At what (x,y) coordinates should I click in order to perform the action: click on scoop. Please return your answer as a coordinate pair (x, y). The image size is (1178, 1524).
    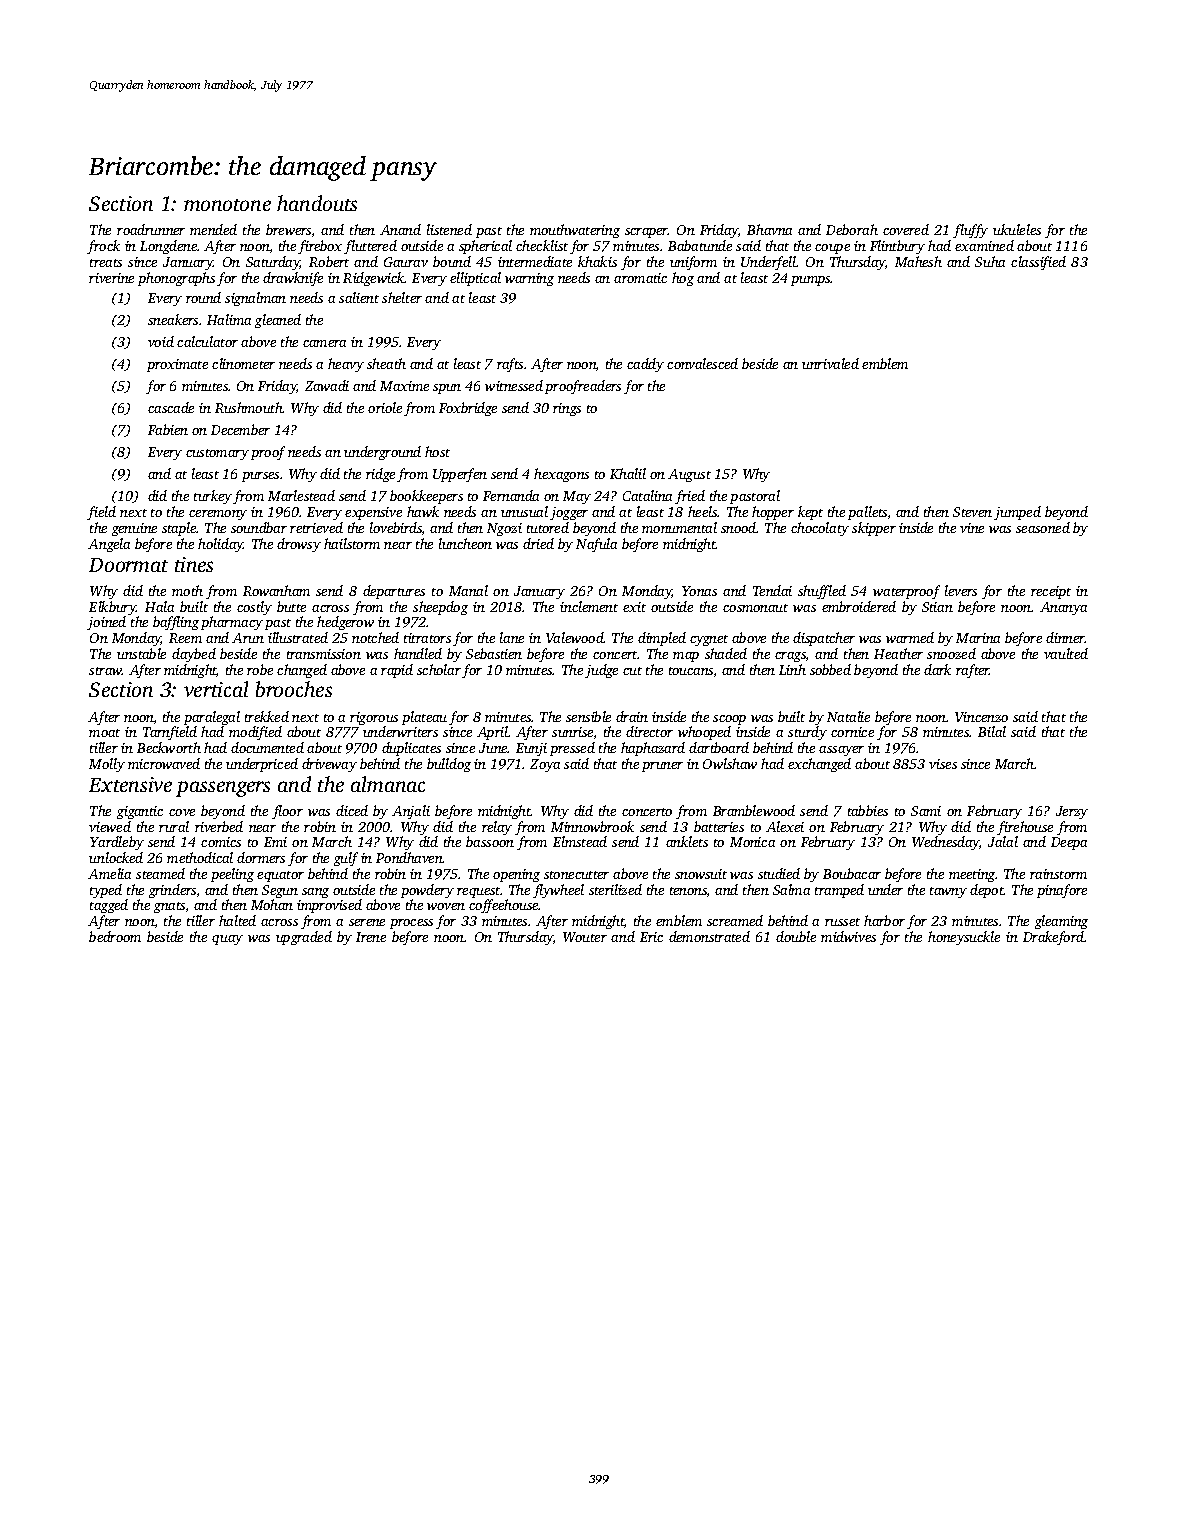
    Looking at the image, I should click on (729, 720).
